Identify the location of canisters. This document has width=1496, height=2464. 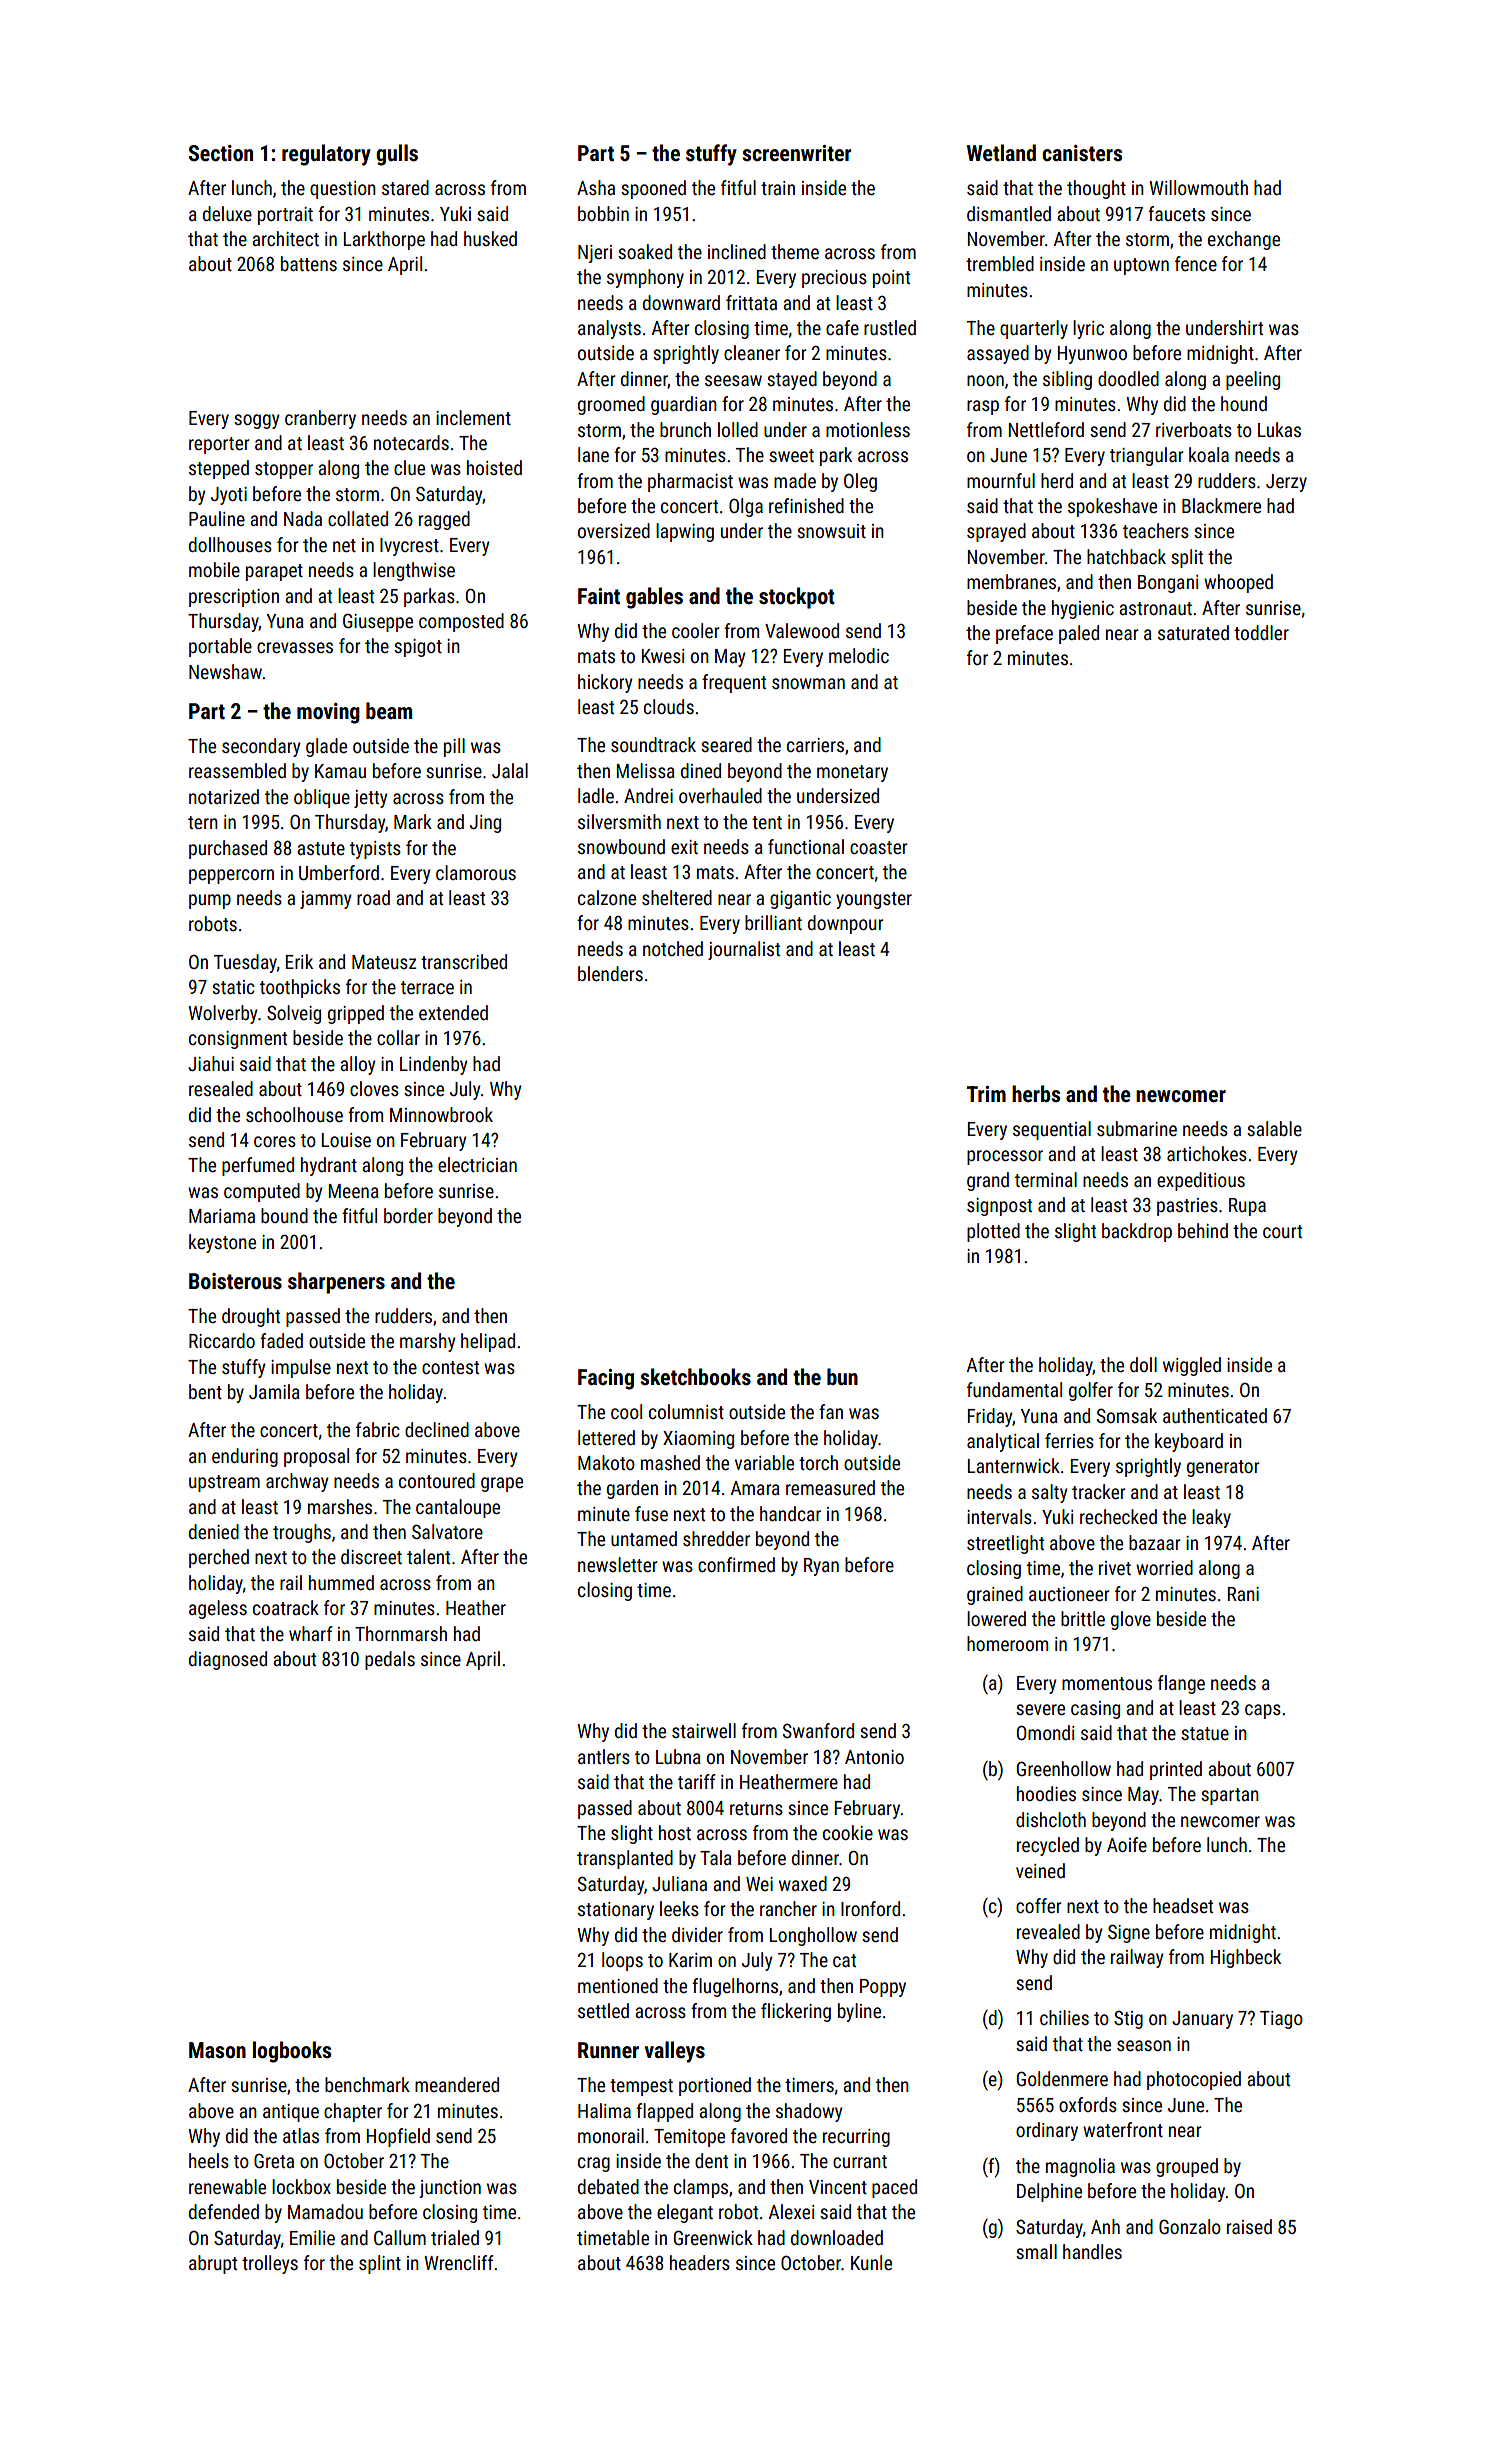
(1082, 153).
